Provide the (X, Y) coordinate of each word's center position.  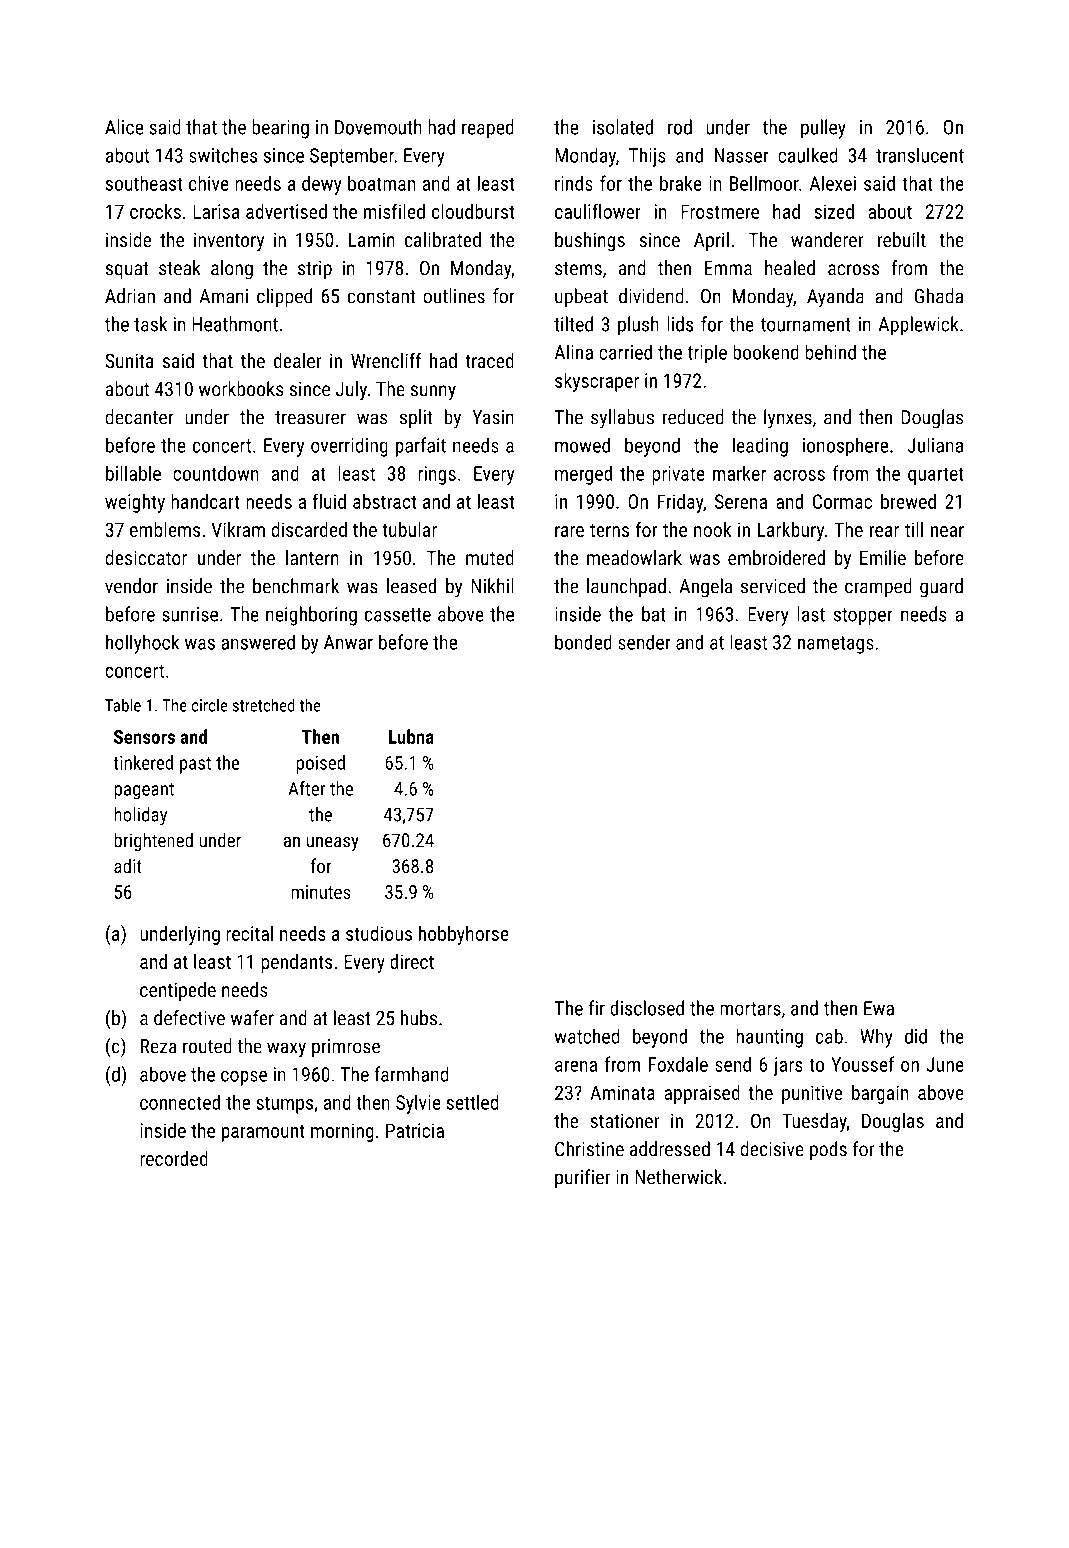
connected (180, 1102)
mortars (750, 1009)
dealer (298, 360)
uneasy (333, 844)
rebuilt (902, 239)
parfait (421, 447)
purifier (582, 1179)
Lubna (411, 736)
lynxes (788, 419)
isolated (623, 127)
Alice (124, 127)
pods (828, 1150)
